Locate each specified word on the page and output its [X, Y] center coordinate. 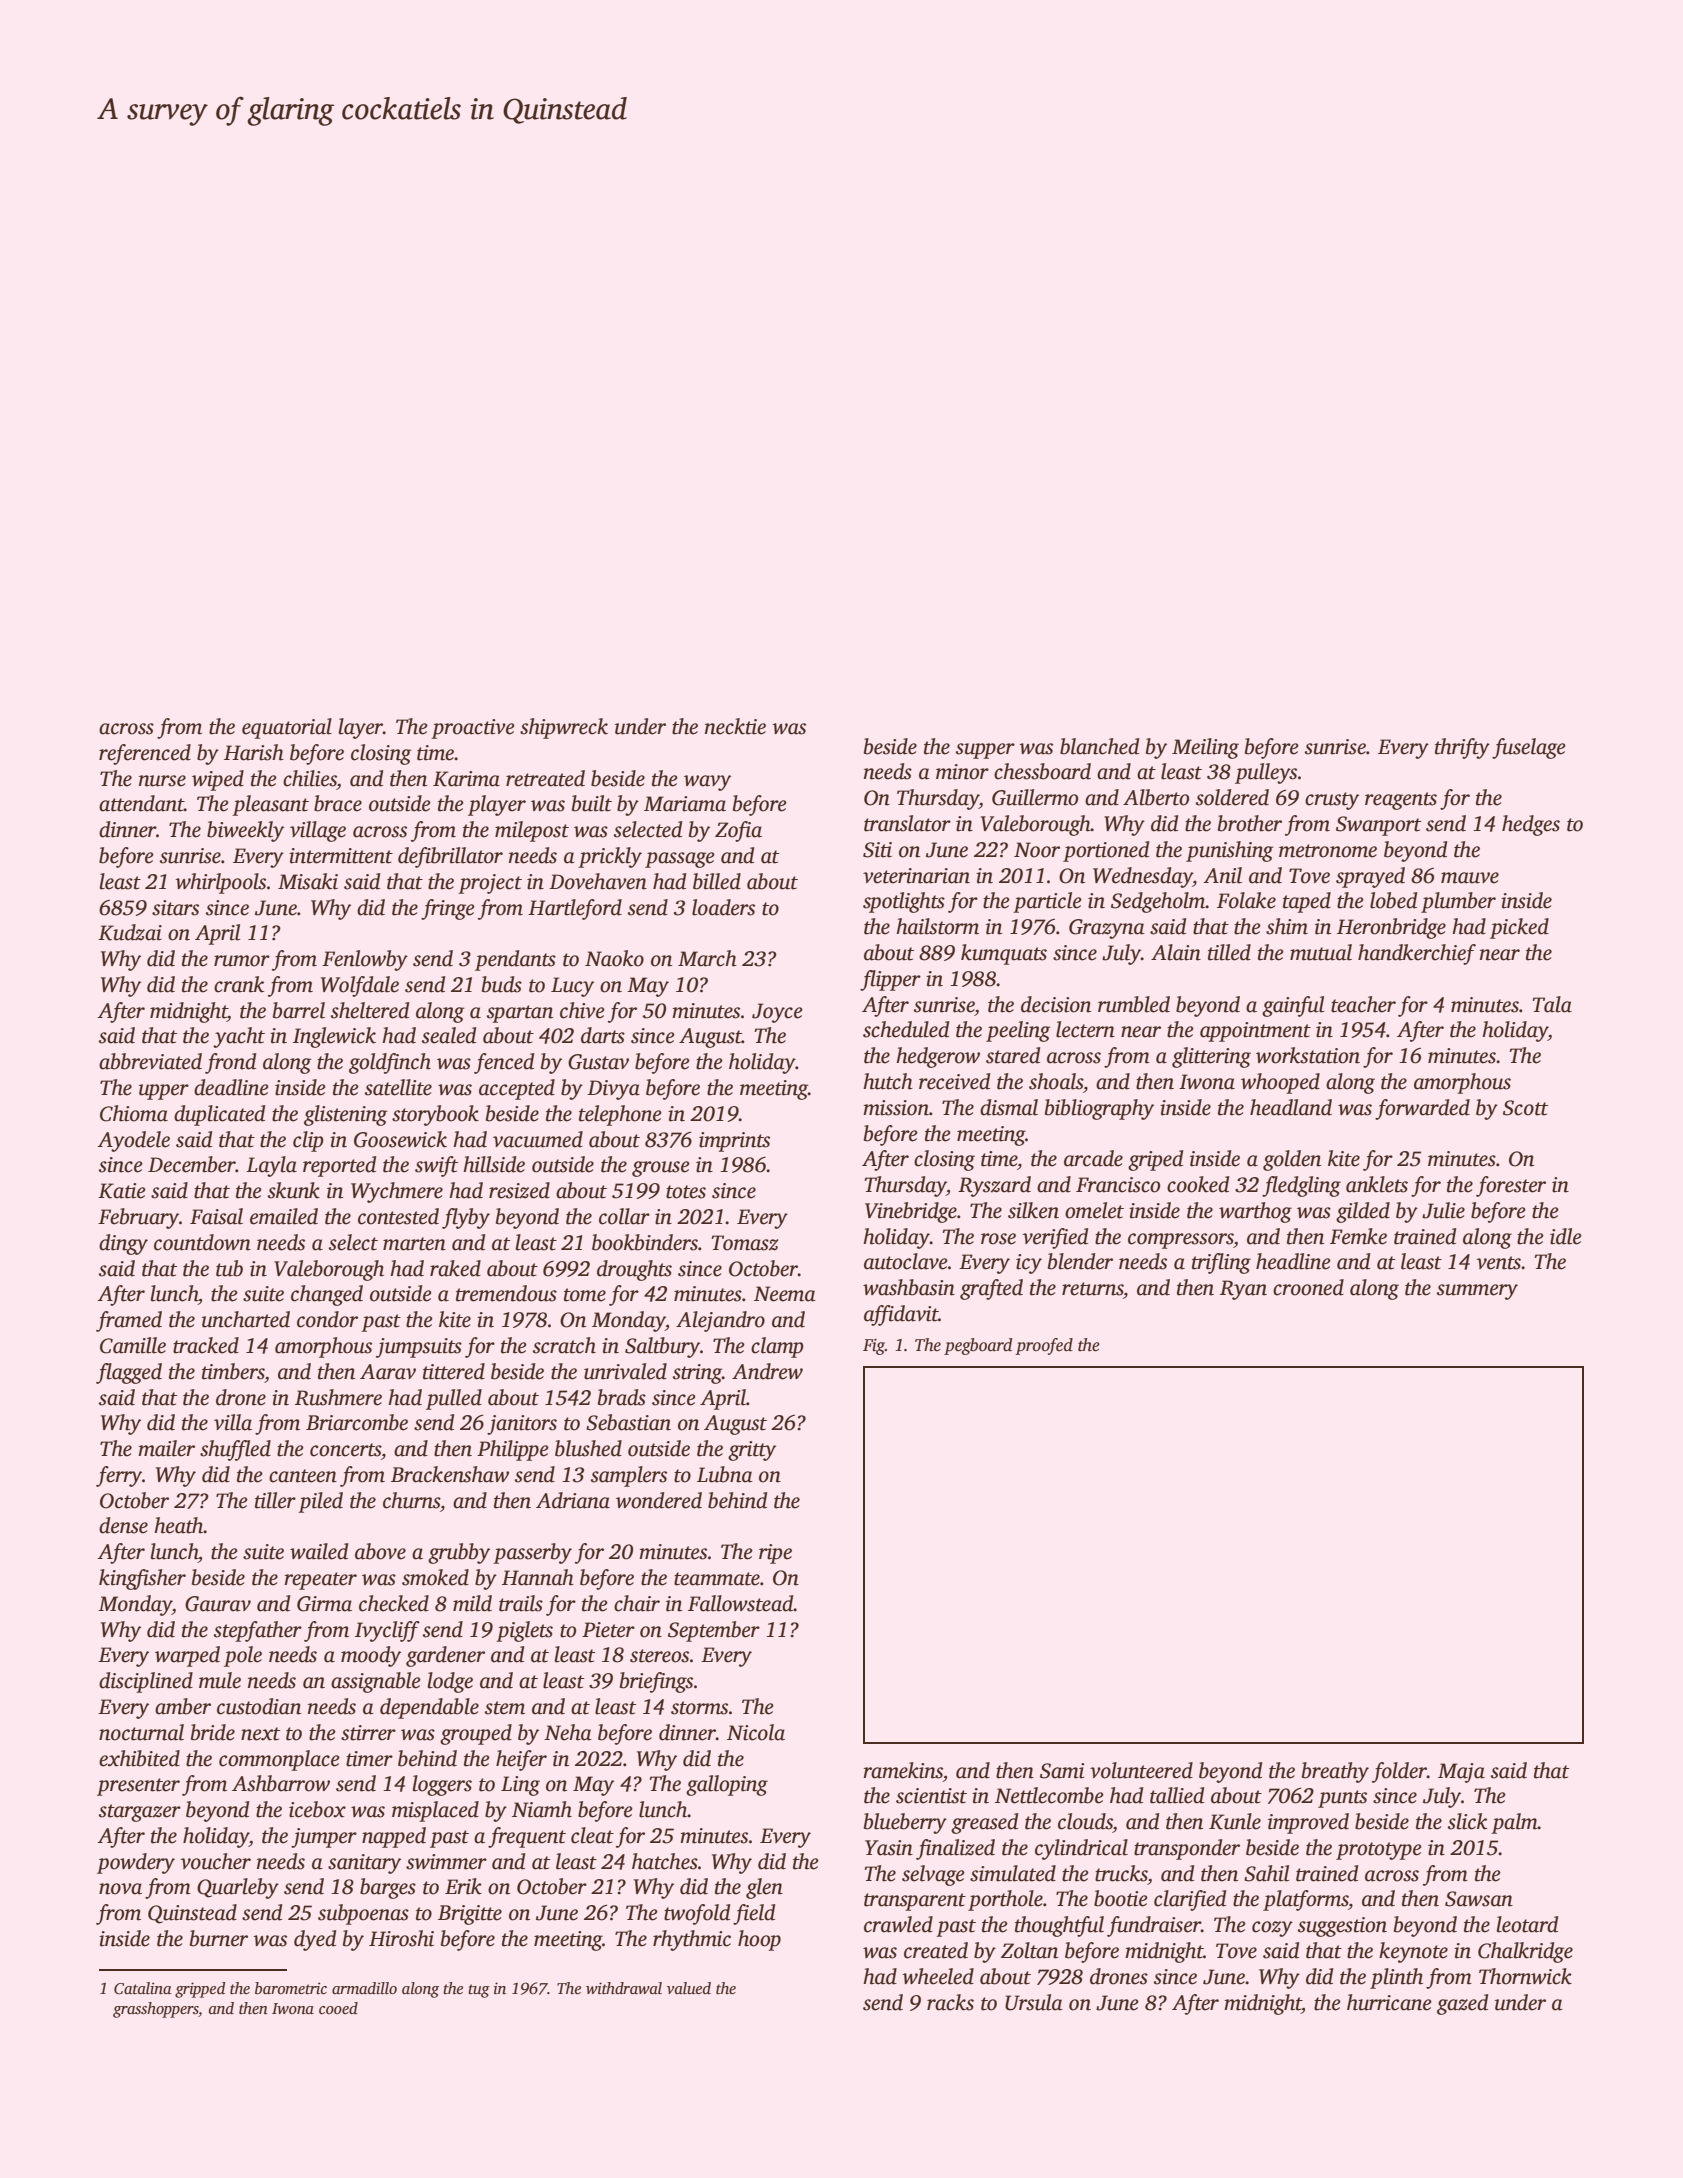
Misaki [308, 881]
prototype [1379, 1851]
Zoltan [1029, 1950]
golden [1292, 1160]
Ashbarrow [281, 1783]
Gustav [598, 1062]
